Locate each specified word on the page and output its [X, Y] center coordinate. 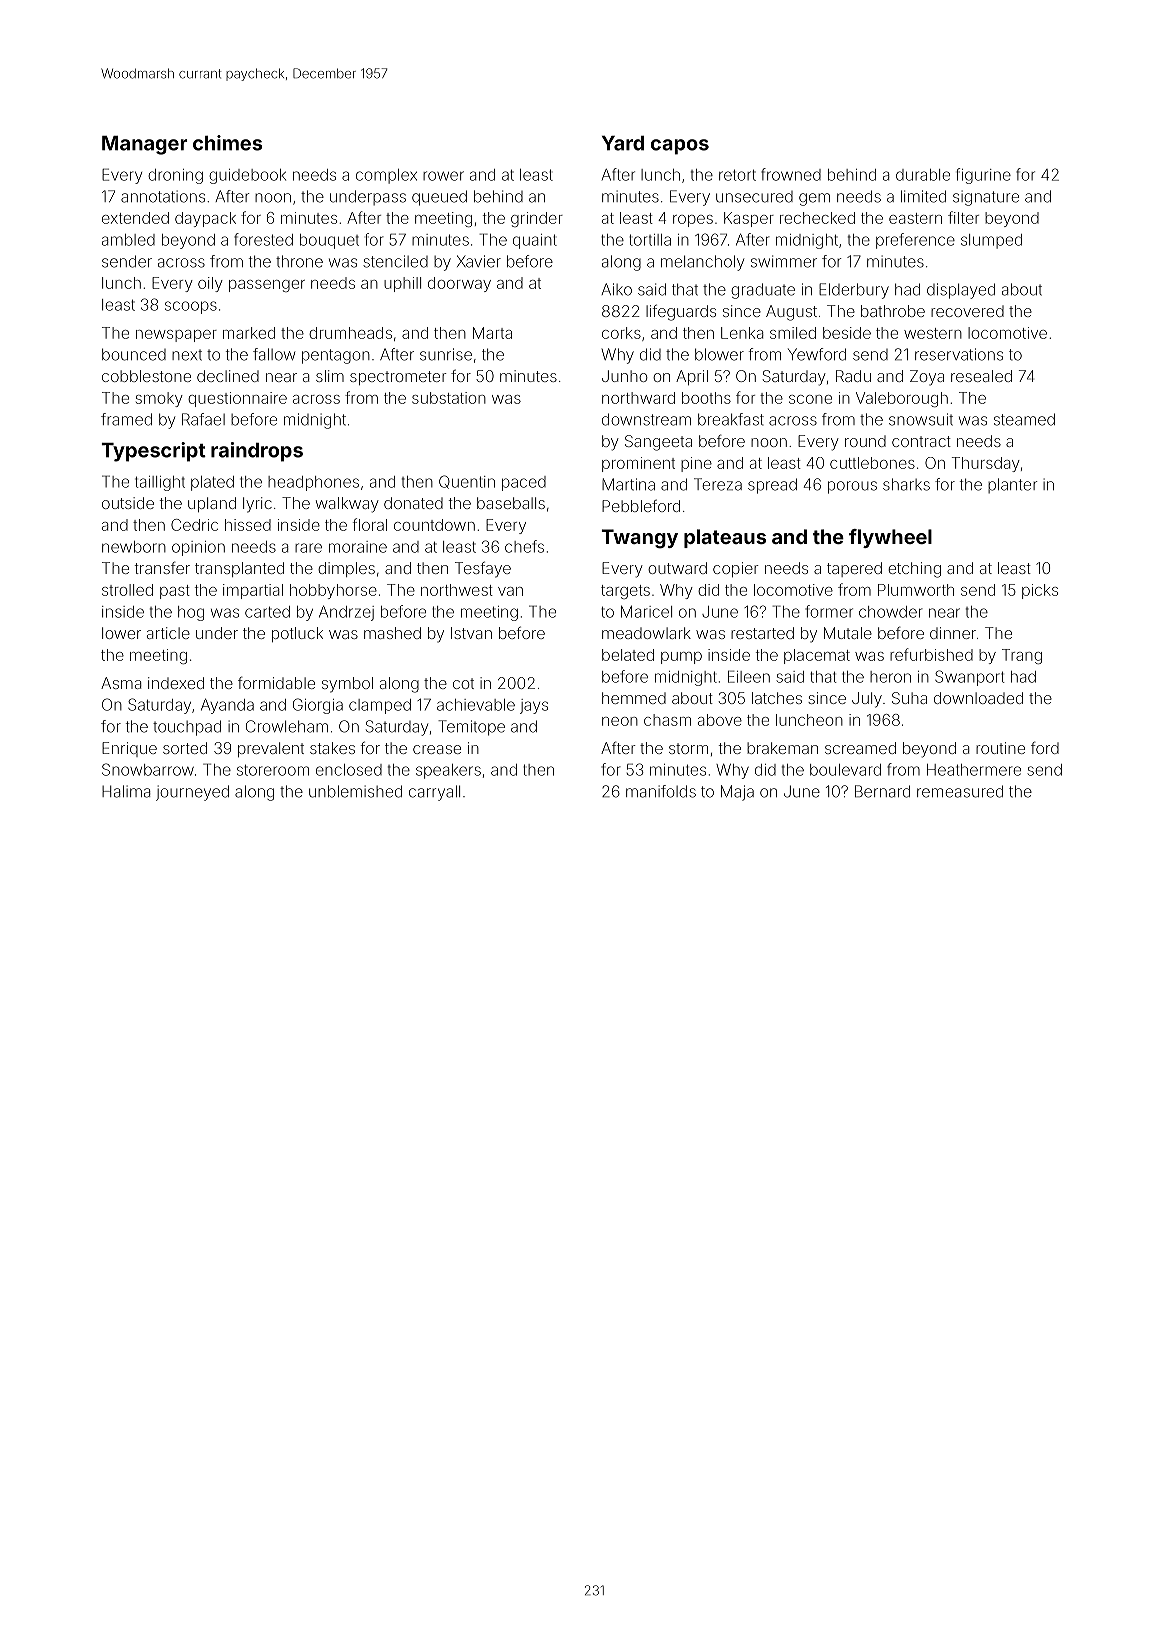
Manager [144, 145]
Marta [492, 333]
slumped [991, 241]
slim [330, 376]
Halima [126, 791]
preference [915, 241]
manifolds [661, 791]
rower [443, 176]
